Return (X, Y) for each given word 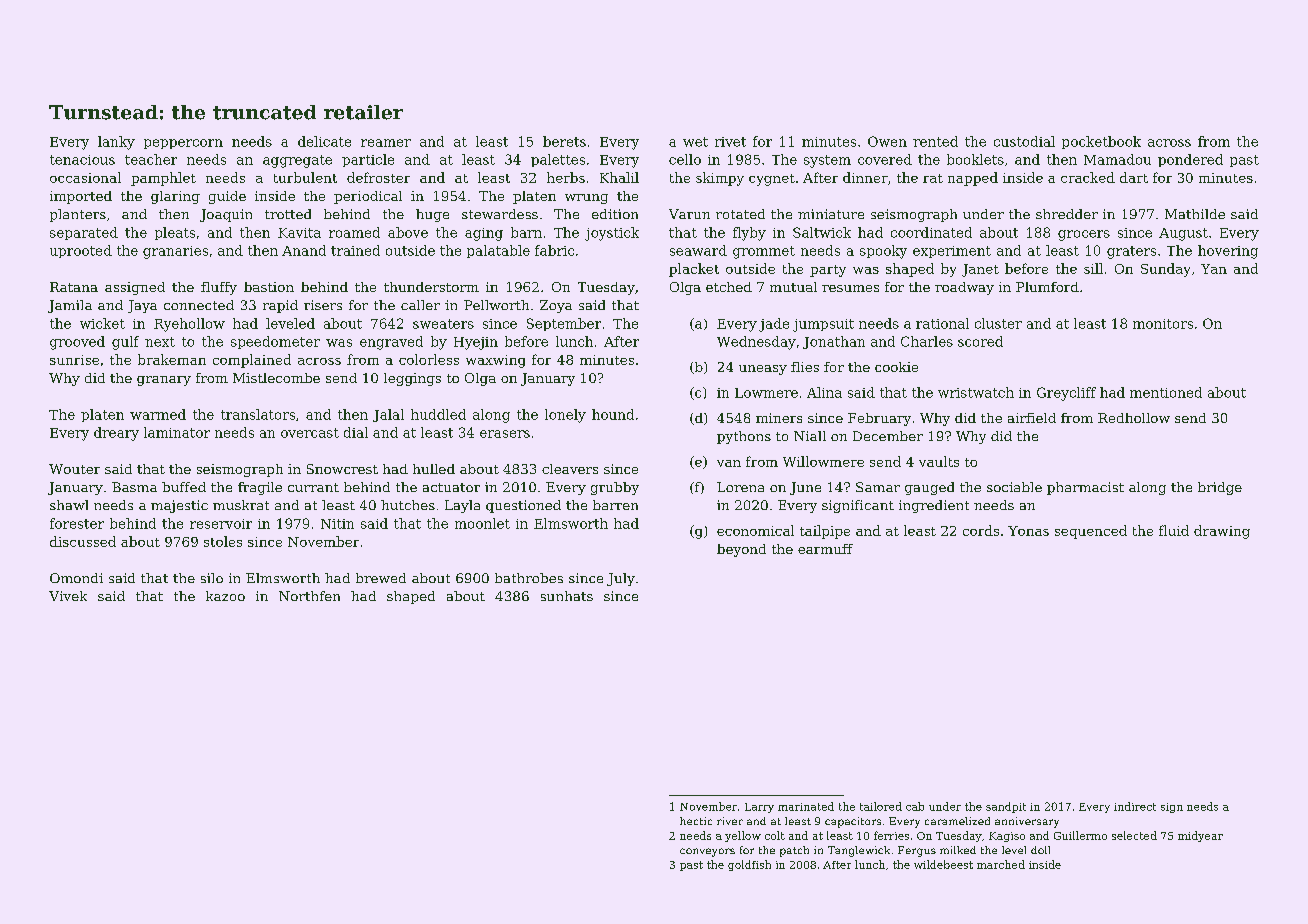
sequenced (1091, 532)
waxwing (495, 361)
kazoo (225, 596)
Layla (462, 506)
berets (564, 141)
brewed (381, 578)
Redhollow (1134, 418)
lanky (116, 143)
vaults (939, 461)
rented (935, 141)
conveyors (707, 852)
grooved (77, 343)
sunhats (567, 596)
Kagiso (1007, 837)
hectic (696, 821)
